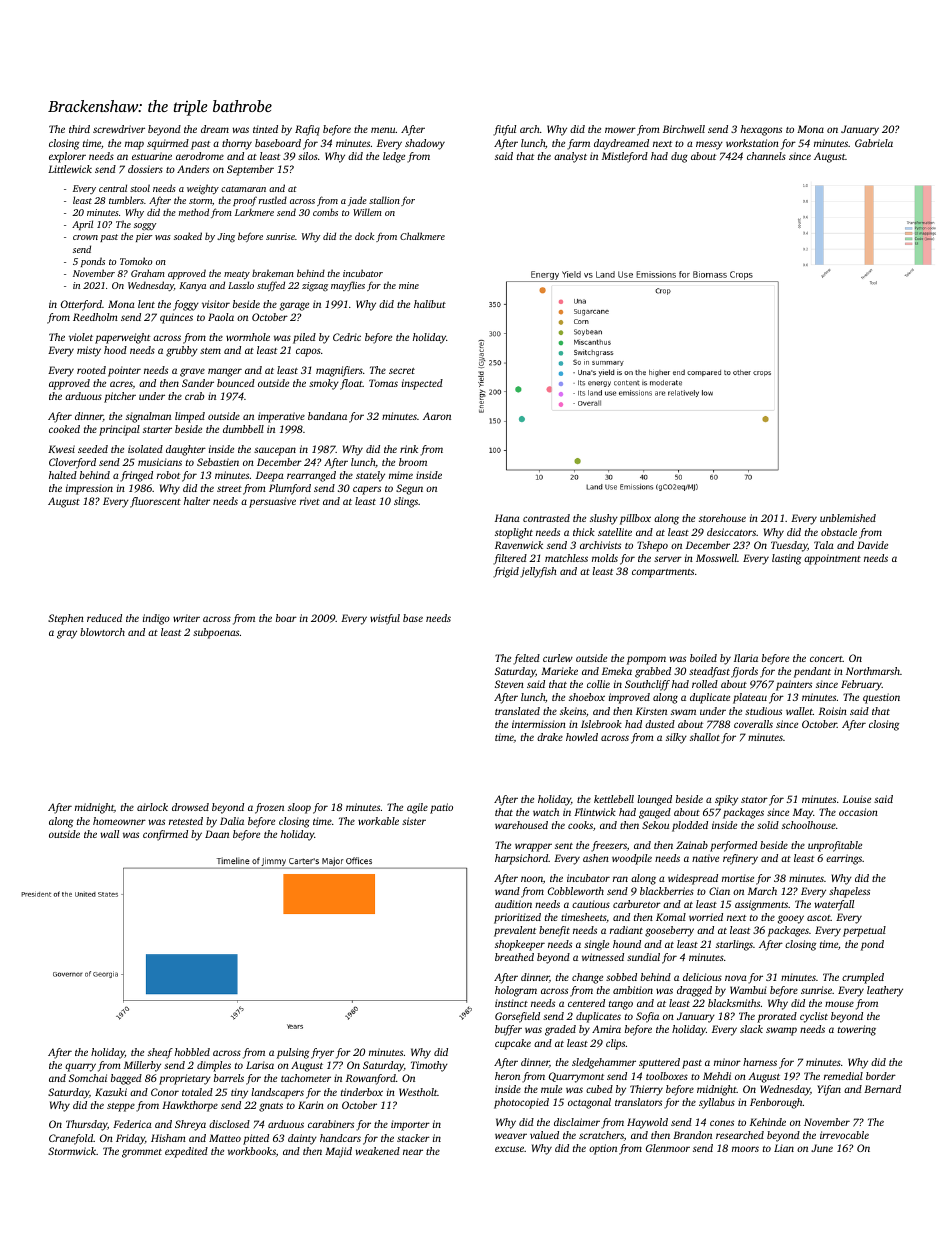 This document has width=952, height=1233. What do you see at coordinates (67, 634) in the document?
I see `gray` at bounding box center [67, 634].
